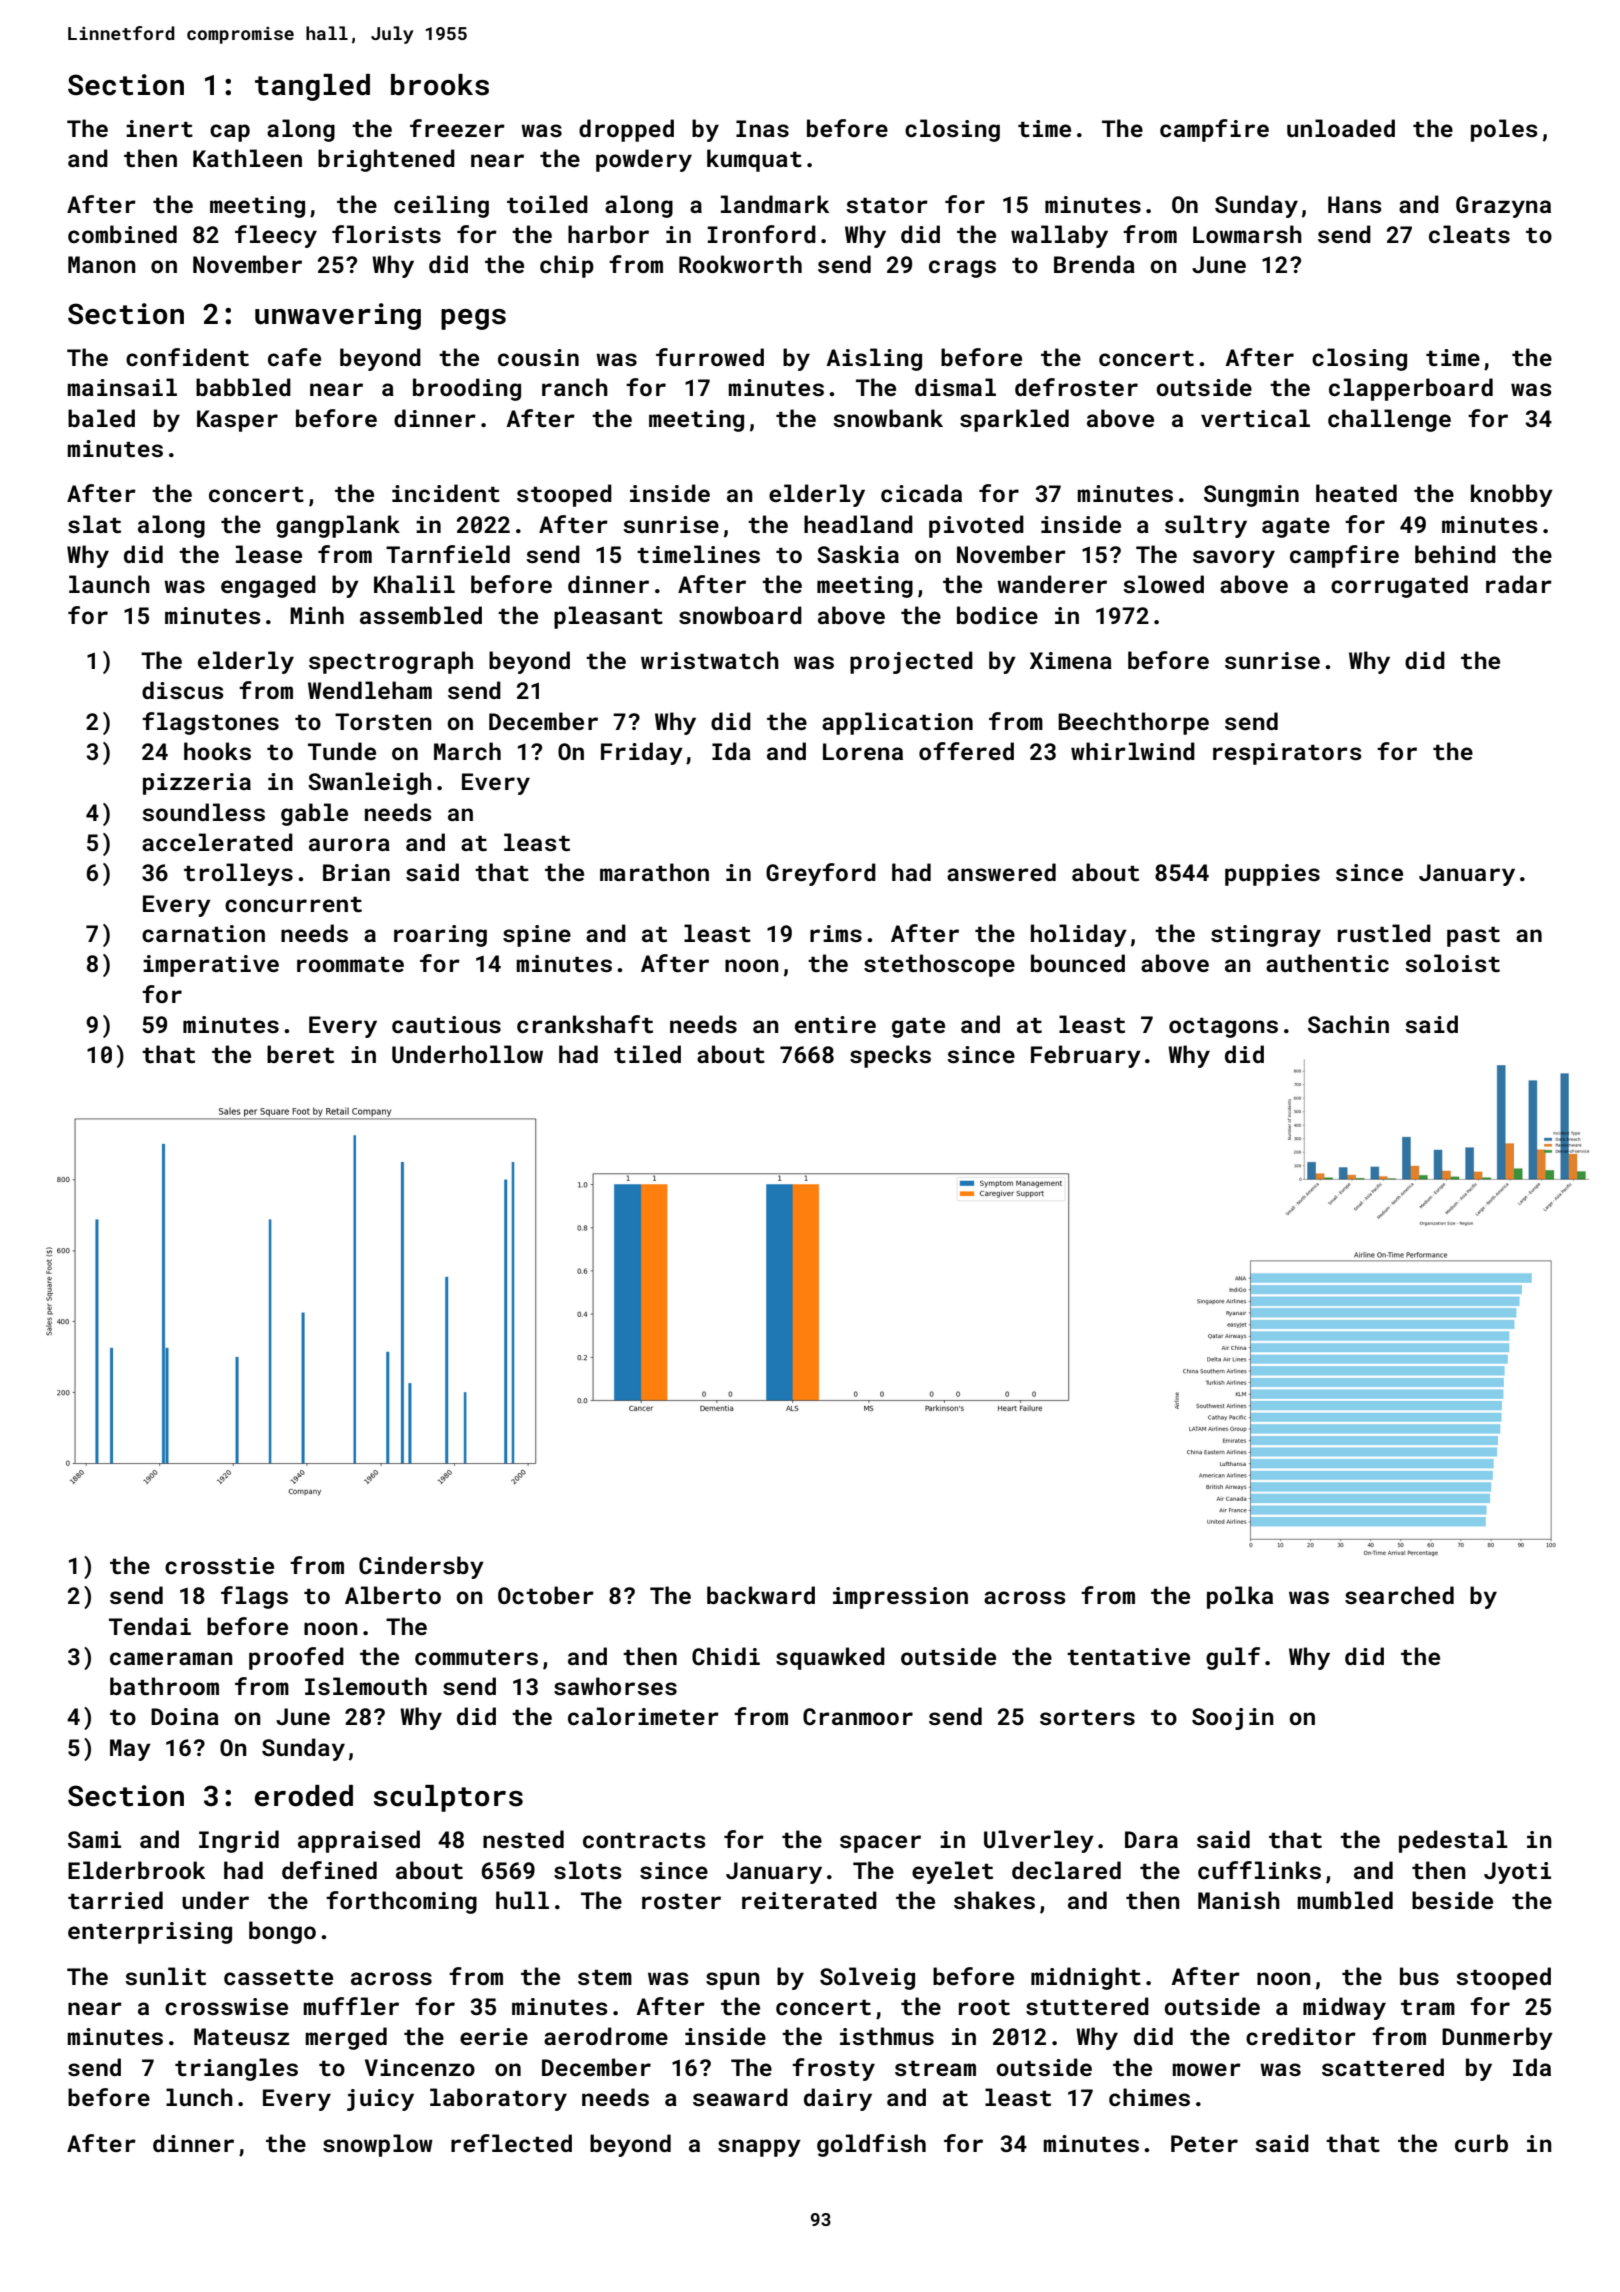 The width and height of the document is (1620, 2292). Describe the element at coordinates (647, 1054) in the document. I see `tiled` at that location.
